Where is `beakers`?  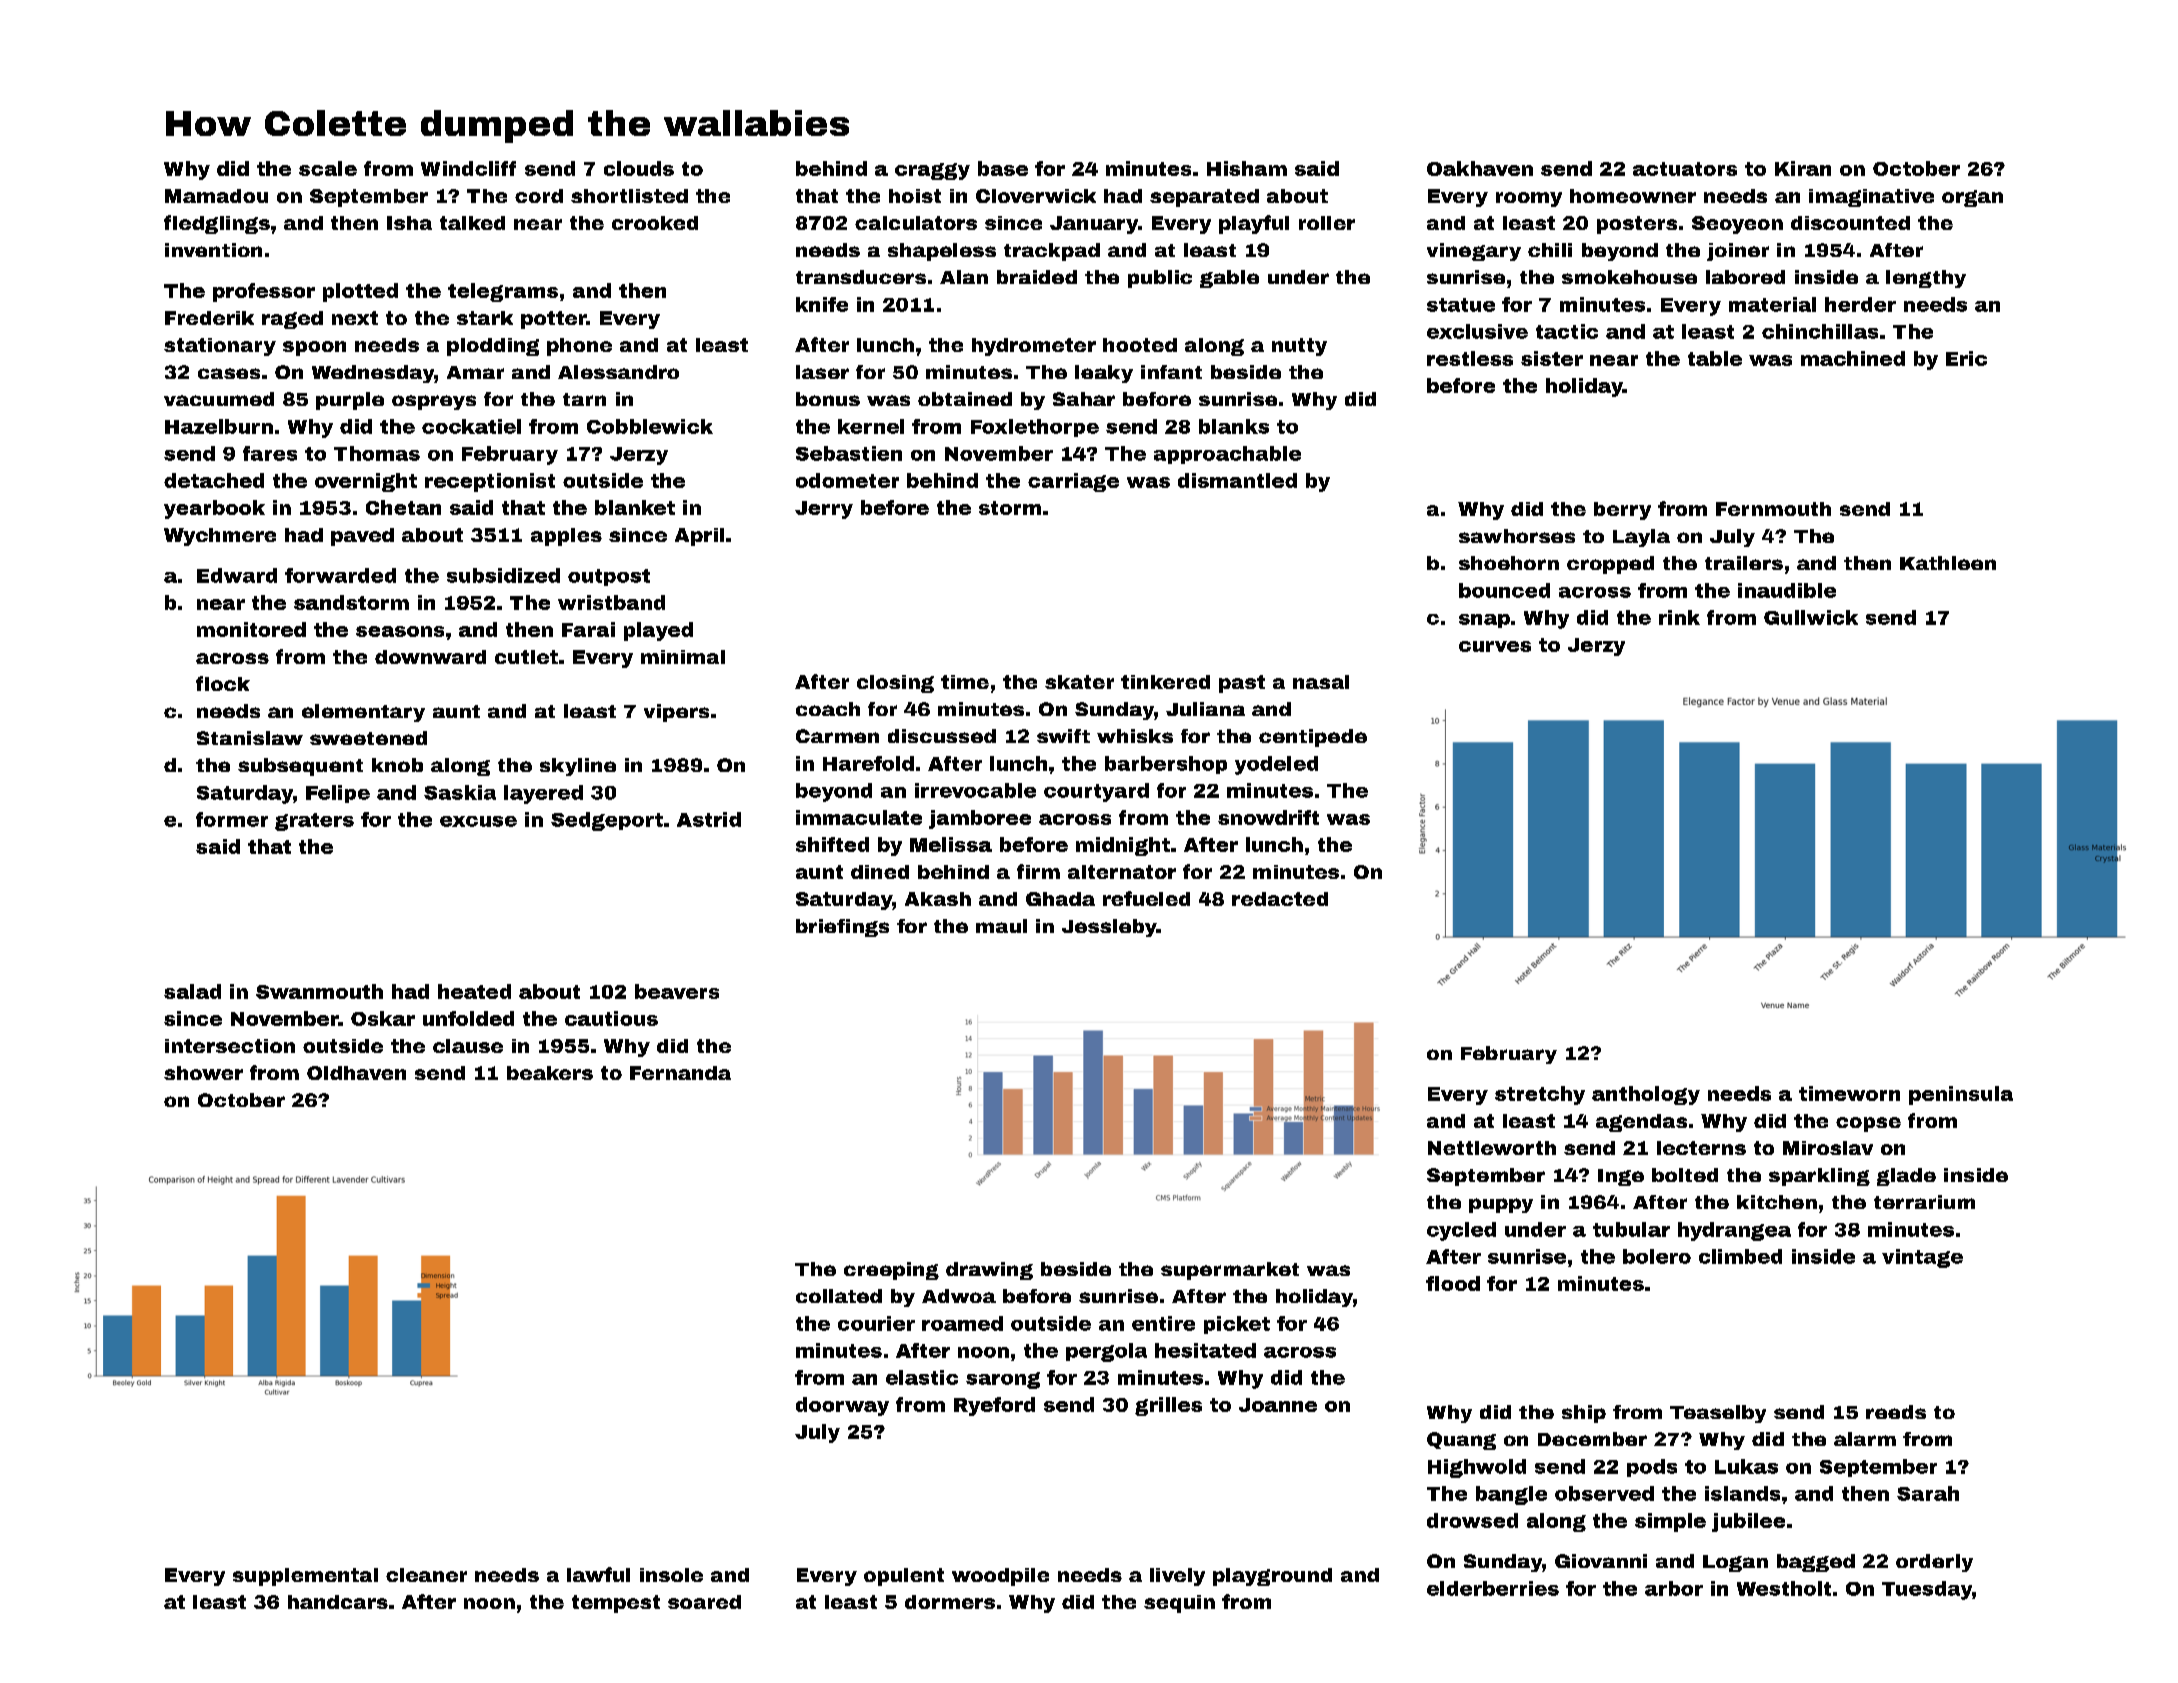 beakers is located at coordinates (550, 1073).
